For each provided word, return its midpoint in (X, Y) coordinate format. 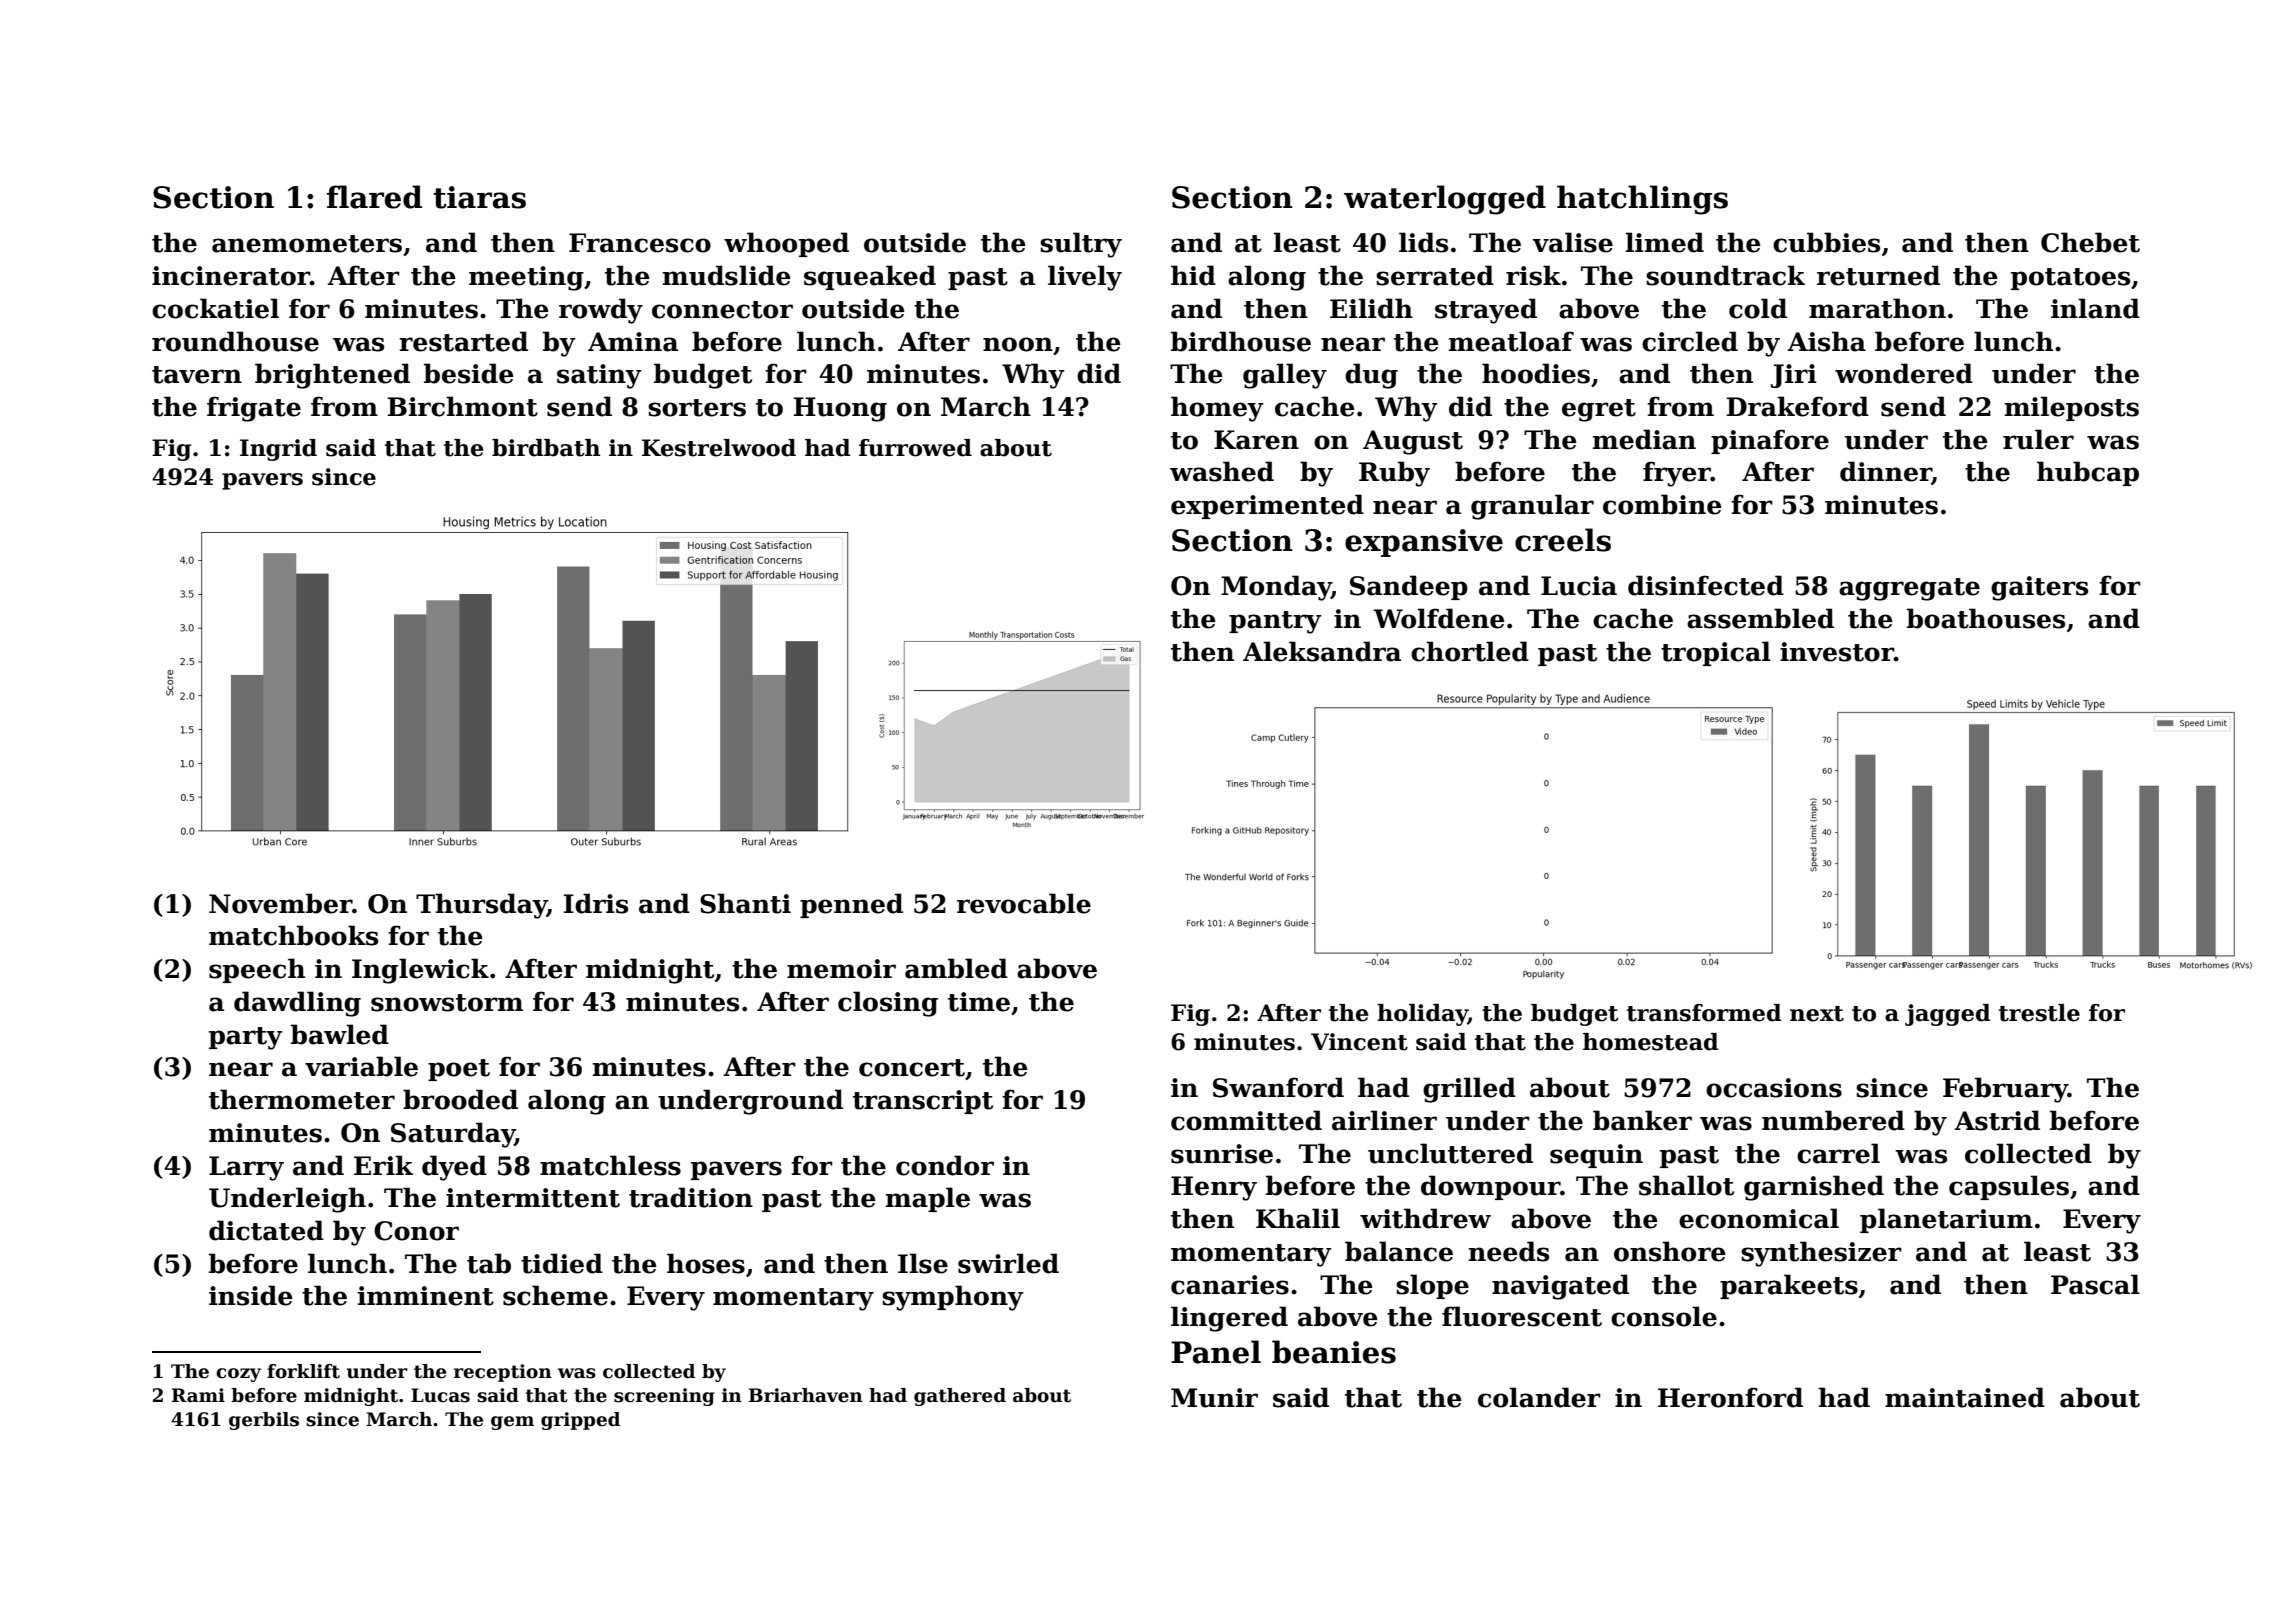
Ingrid (278, 450)
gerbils (264, 1421)
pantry (1275, 622)
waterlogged (1445, 200)
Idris (596, 903)
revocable (1024, 903)
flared (374, 197)
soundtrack (1725, 275)
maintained (1965, 1397)
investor (1837, 652)
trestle (2039, 1013)
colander (1539, 1397)
